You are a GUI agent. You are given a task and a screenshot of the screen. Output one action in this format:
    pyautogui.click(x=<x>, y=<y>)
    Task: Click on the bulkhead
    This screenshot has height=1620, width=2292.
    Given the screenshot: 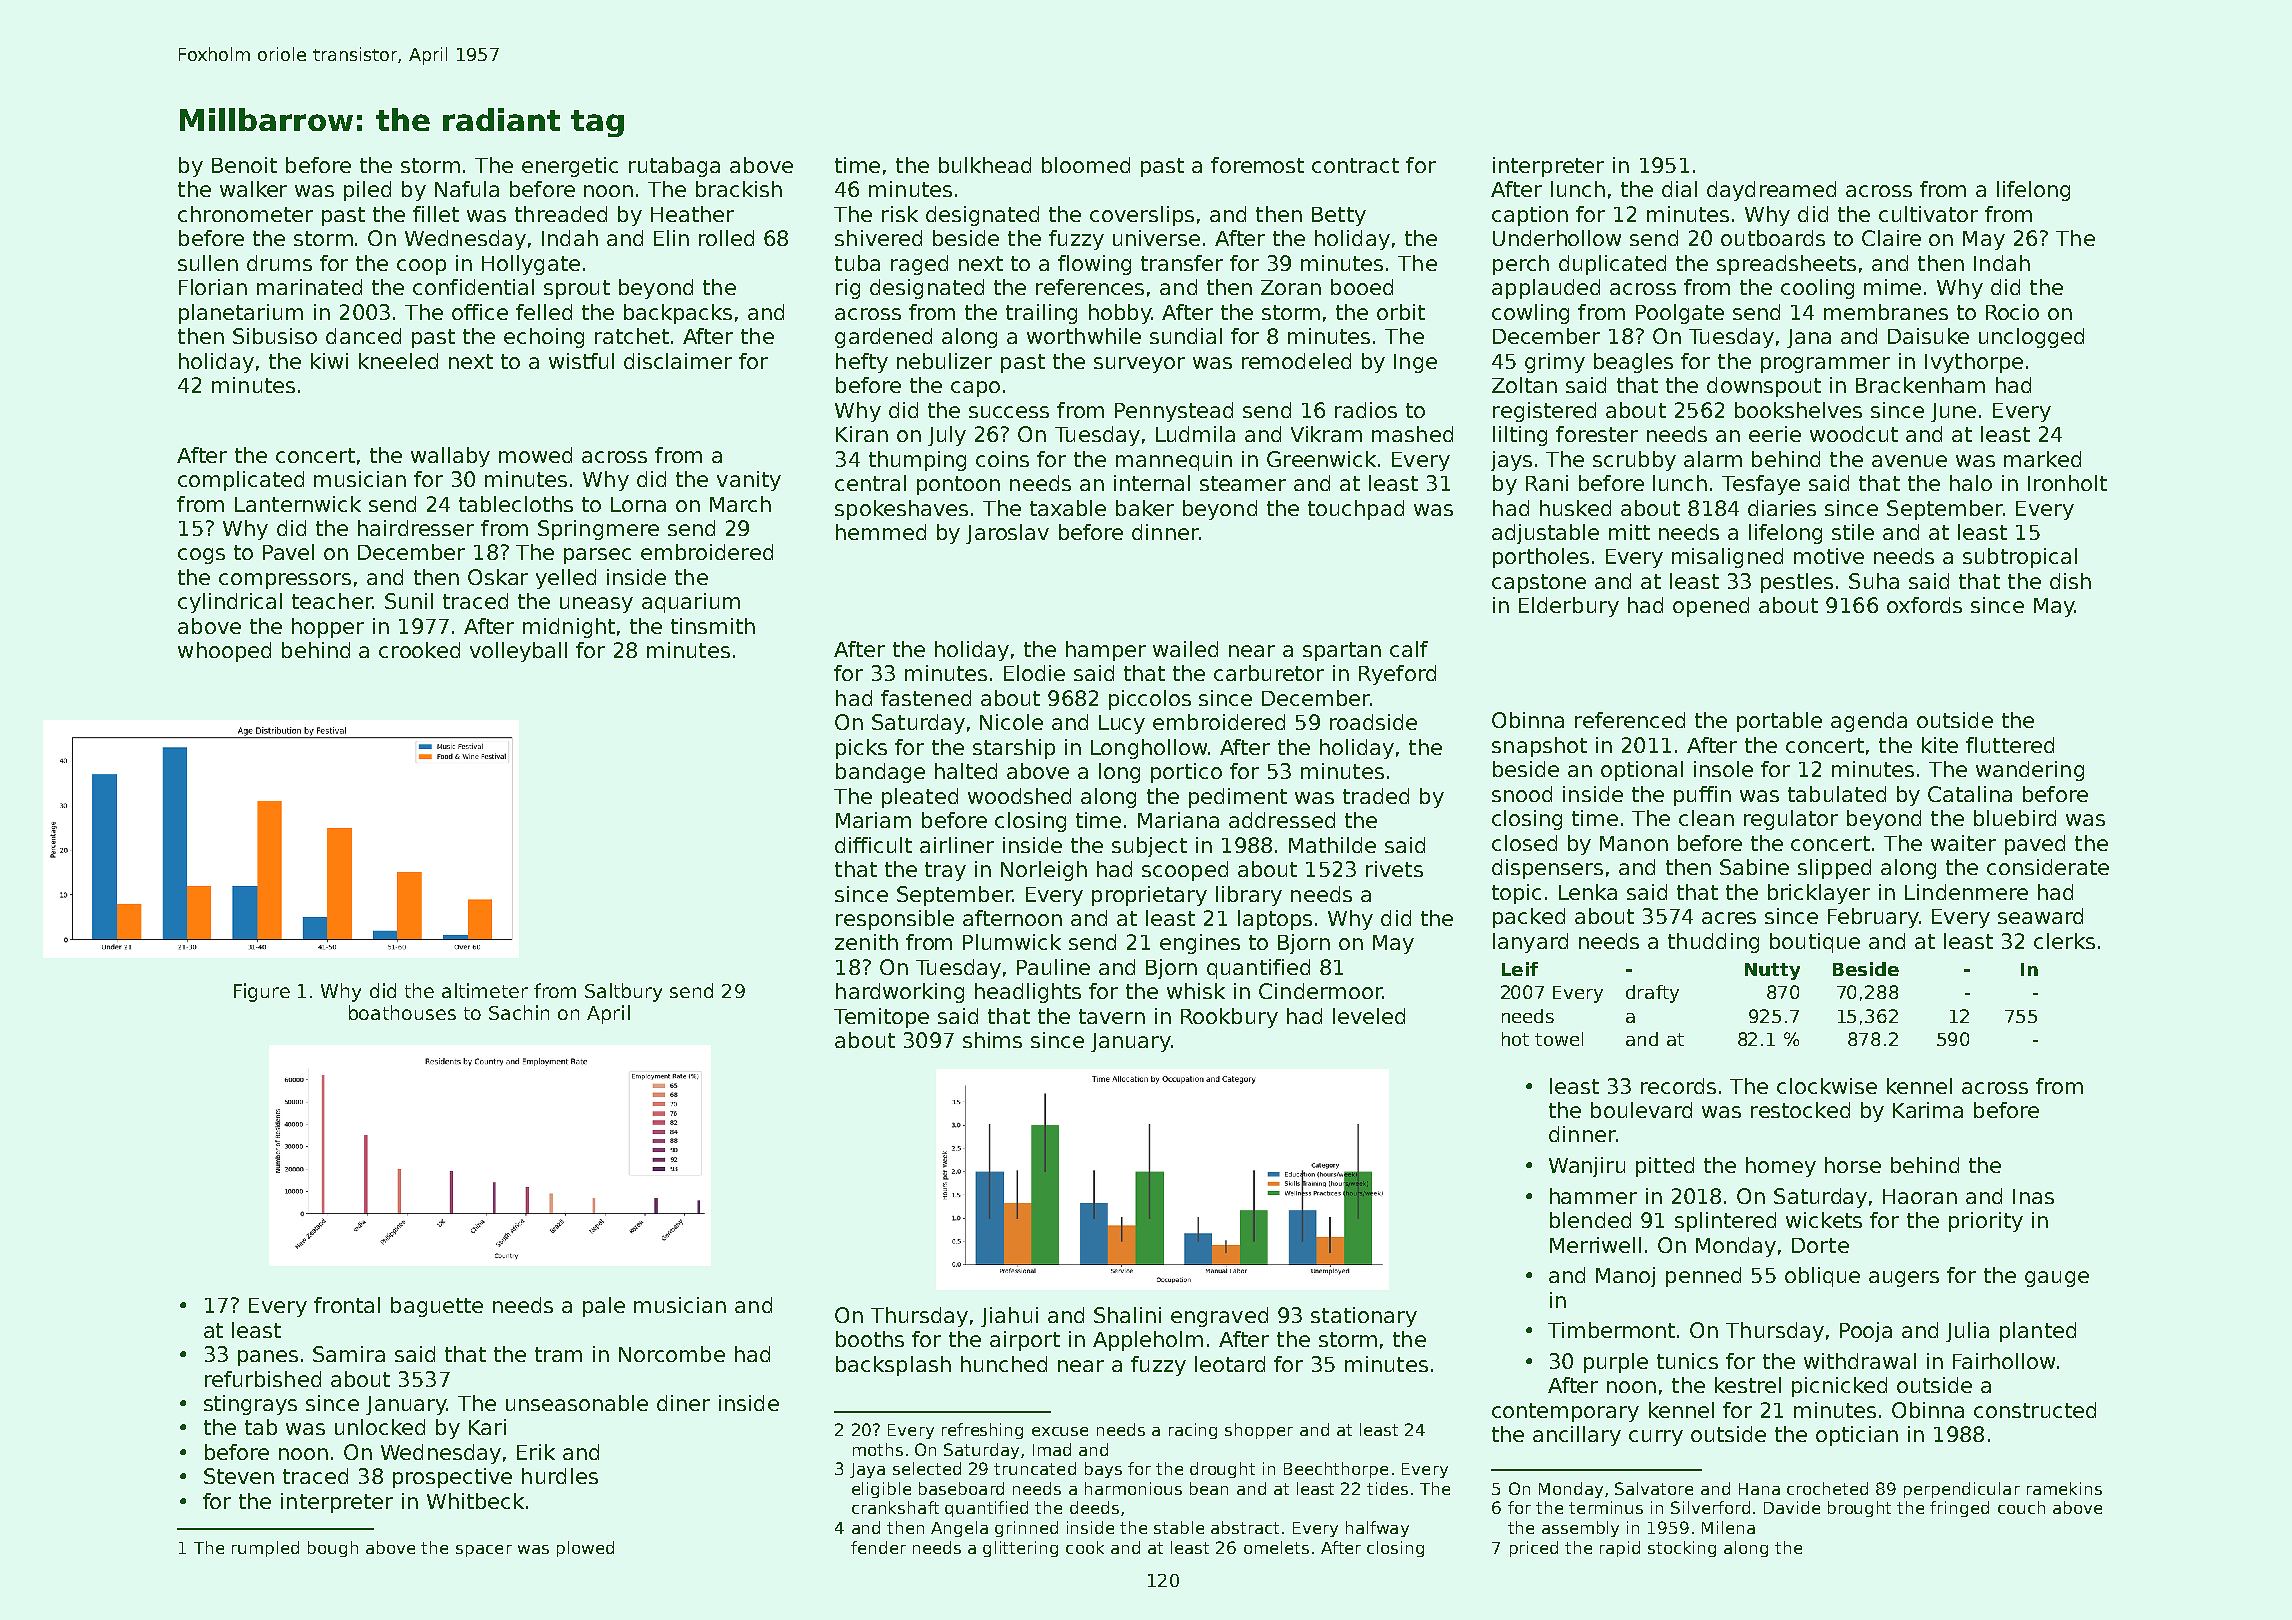 What is the action you would take?
    pyautogui.click(x=985, y=165)
